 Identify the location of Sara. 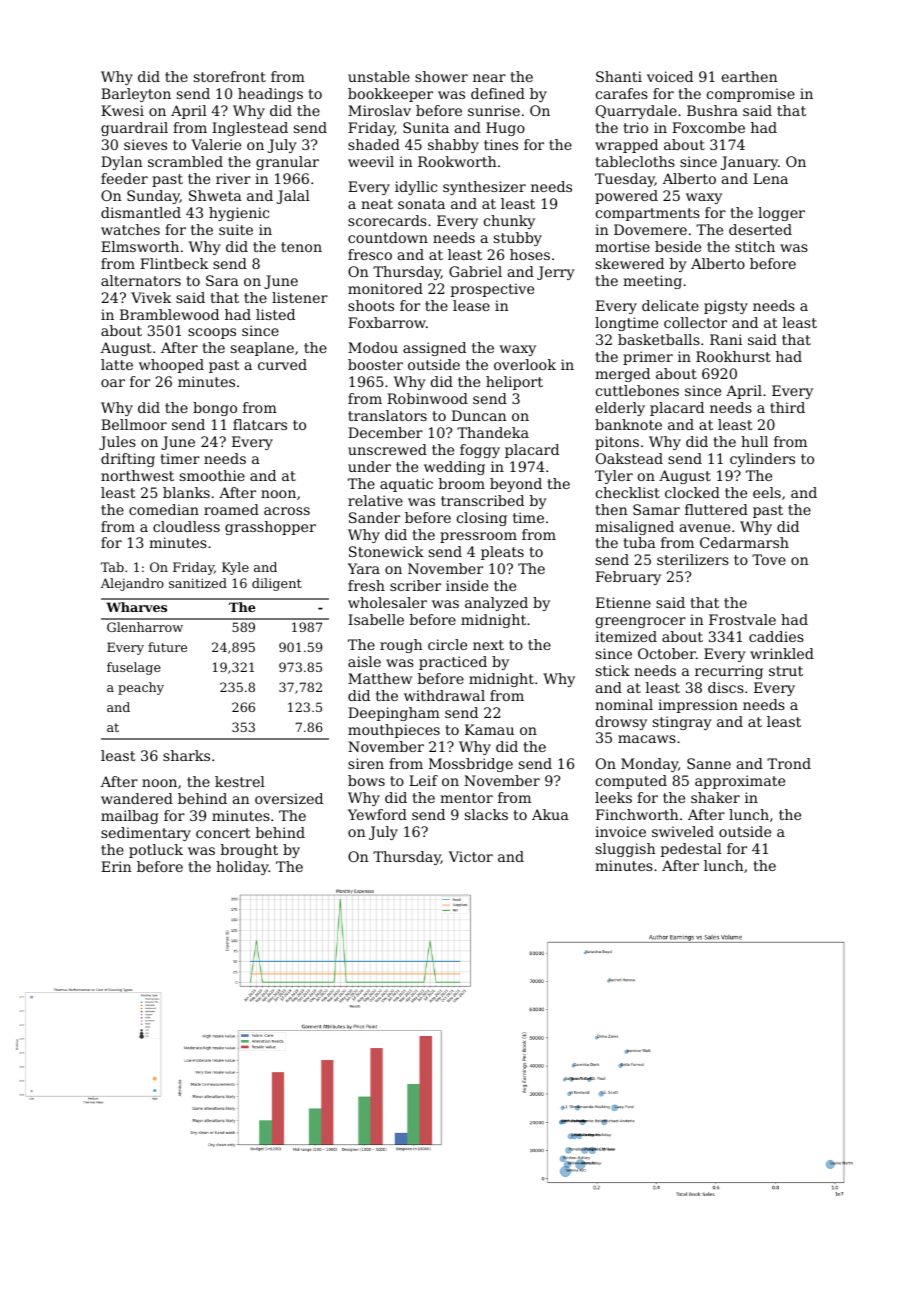
(222, 280).
